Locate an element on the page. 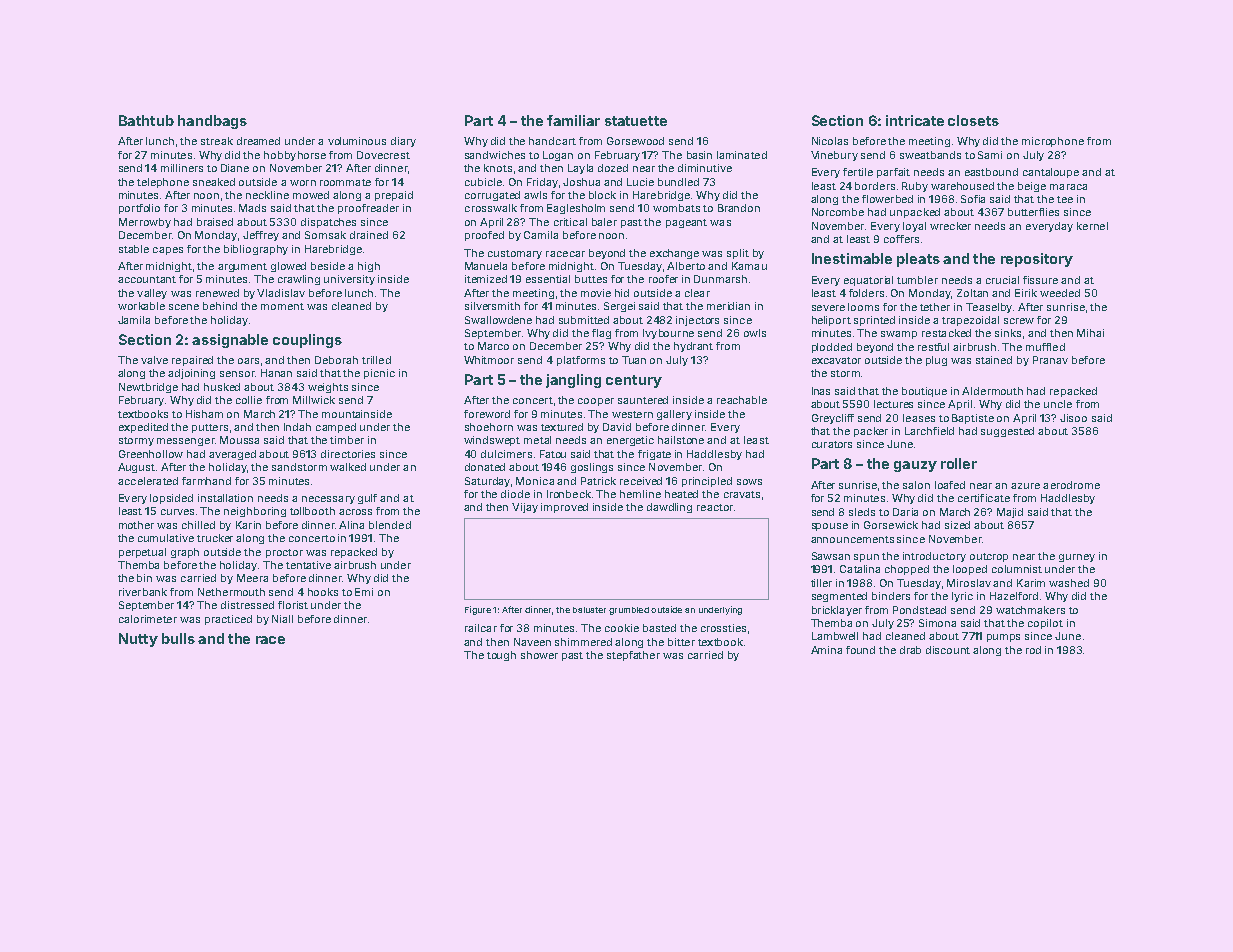 The width and height of the document is (1233, 952). uncle is located at coordinates (1058, 404).
